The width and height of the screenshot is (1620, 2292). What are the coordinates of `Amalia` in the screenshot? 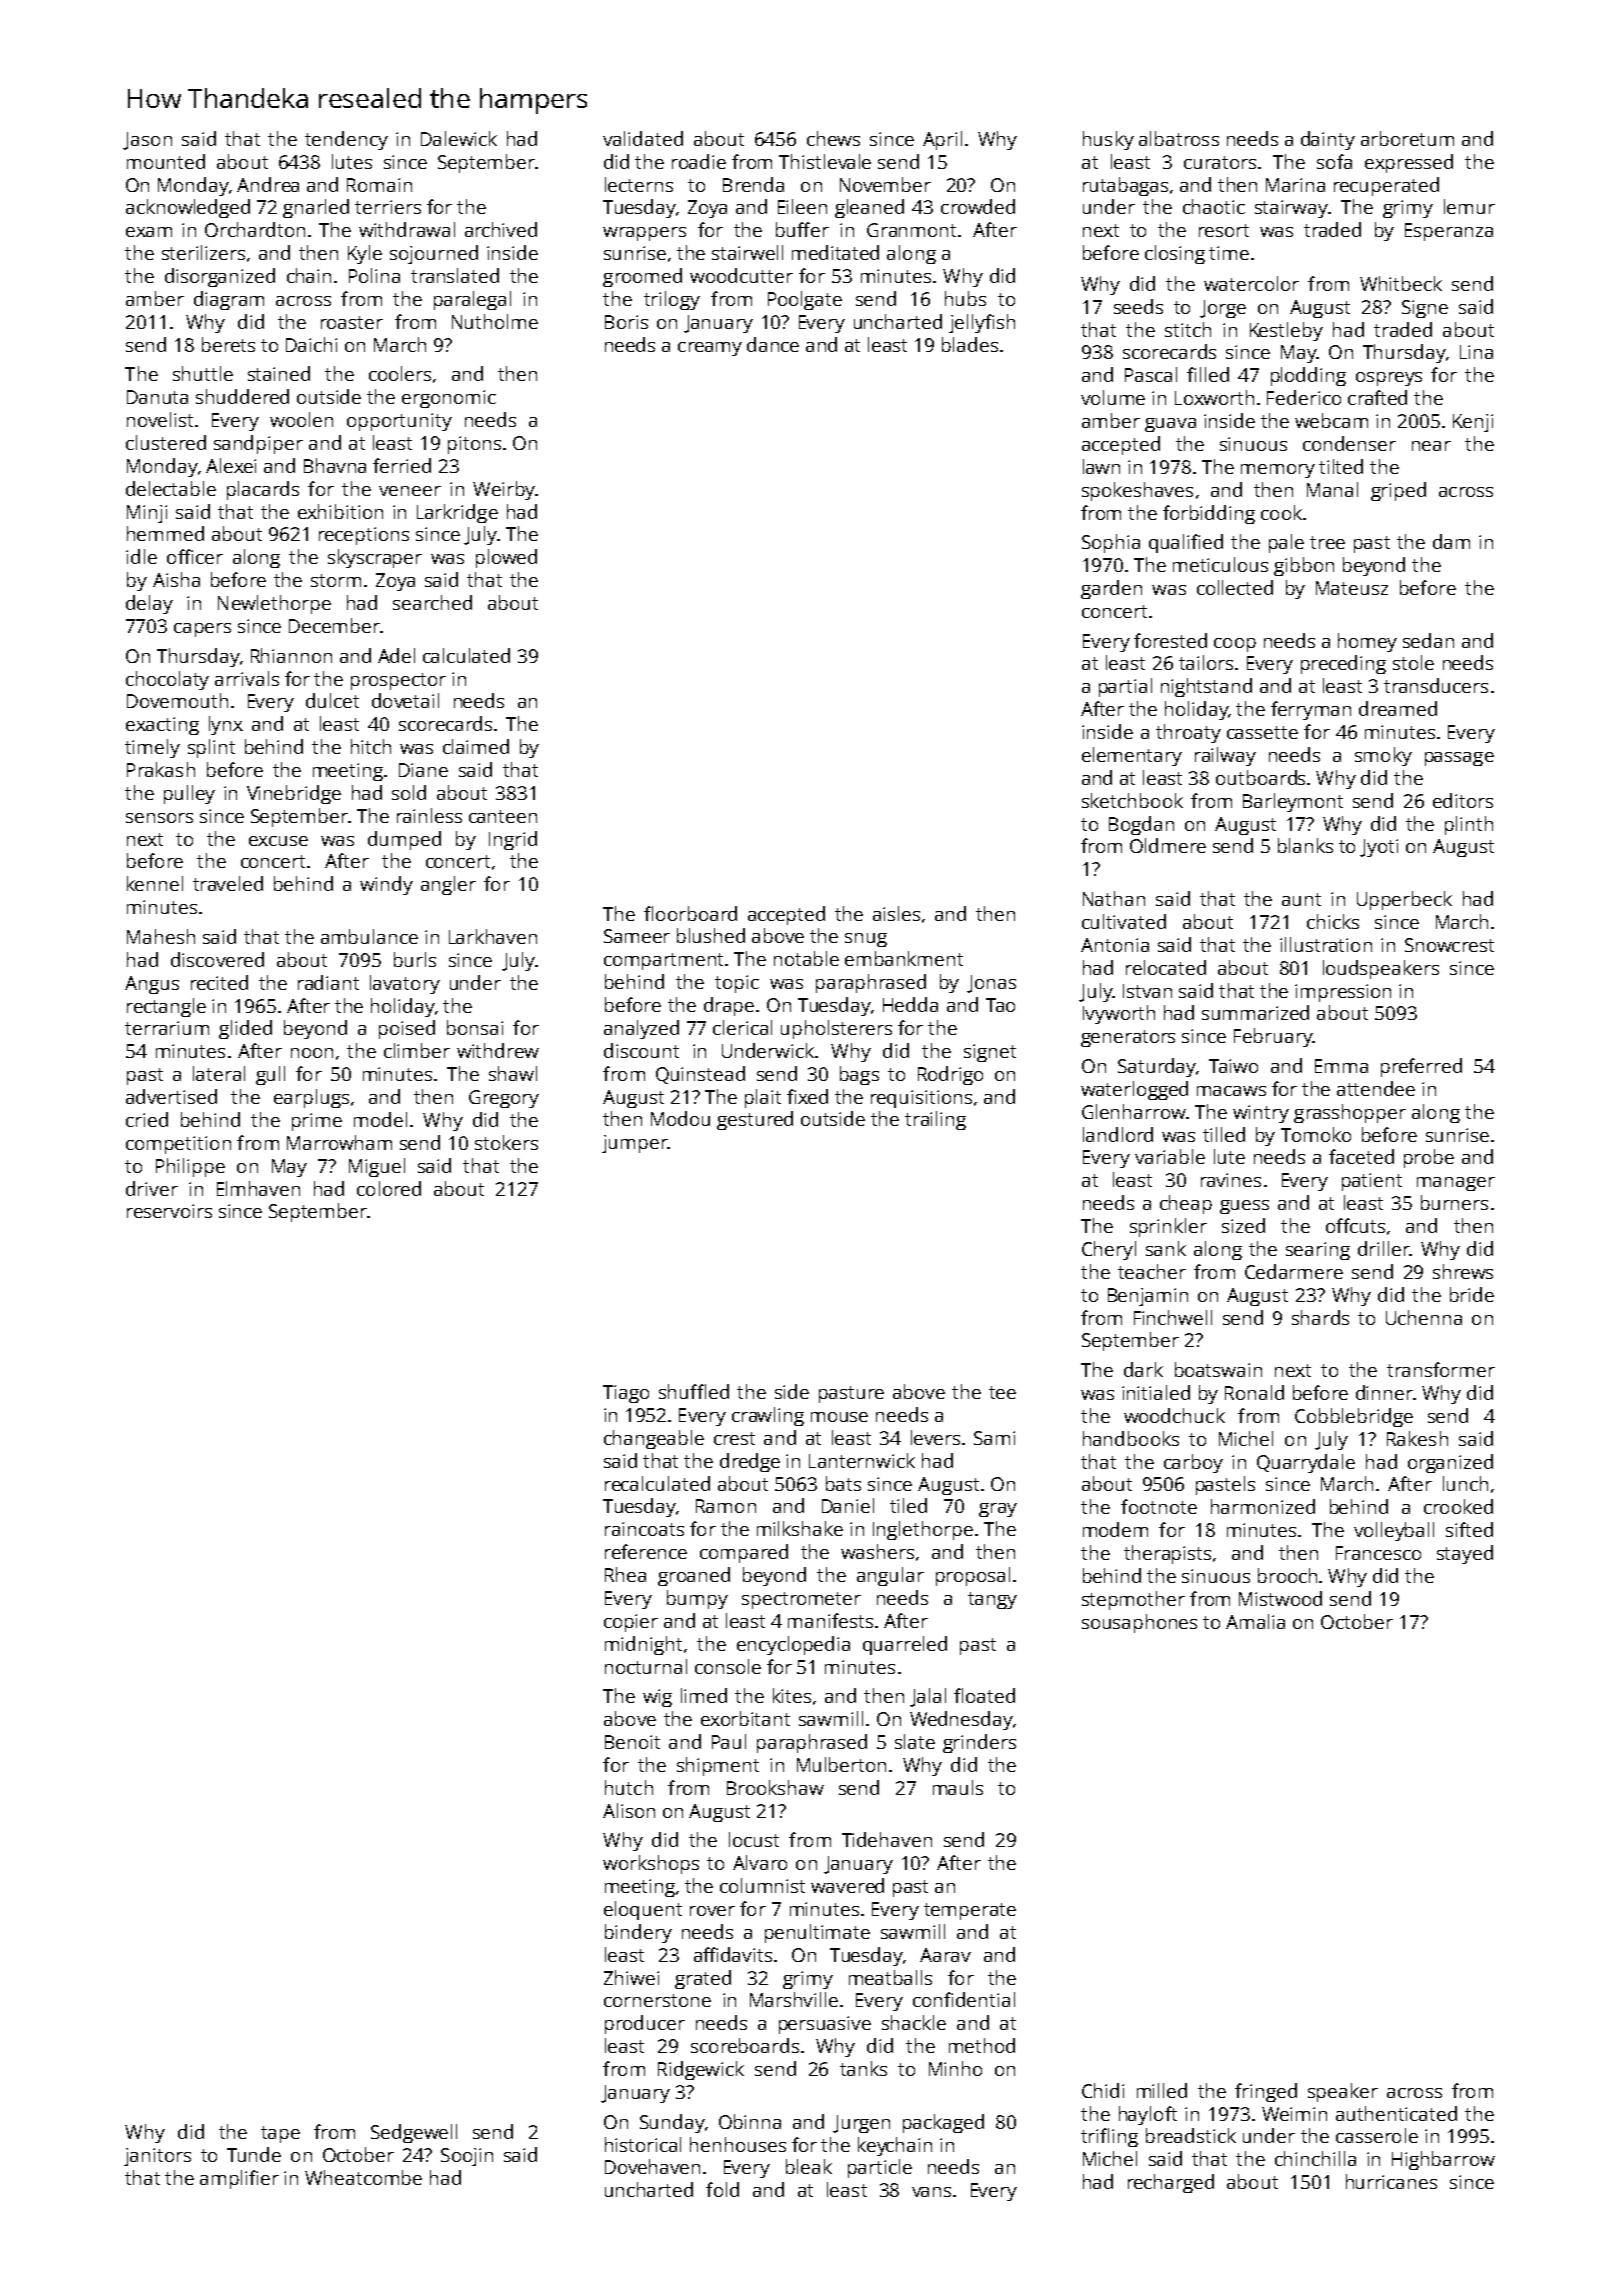 It's located at (1255, 1621).
